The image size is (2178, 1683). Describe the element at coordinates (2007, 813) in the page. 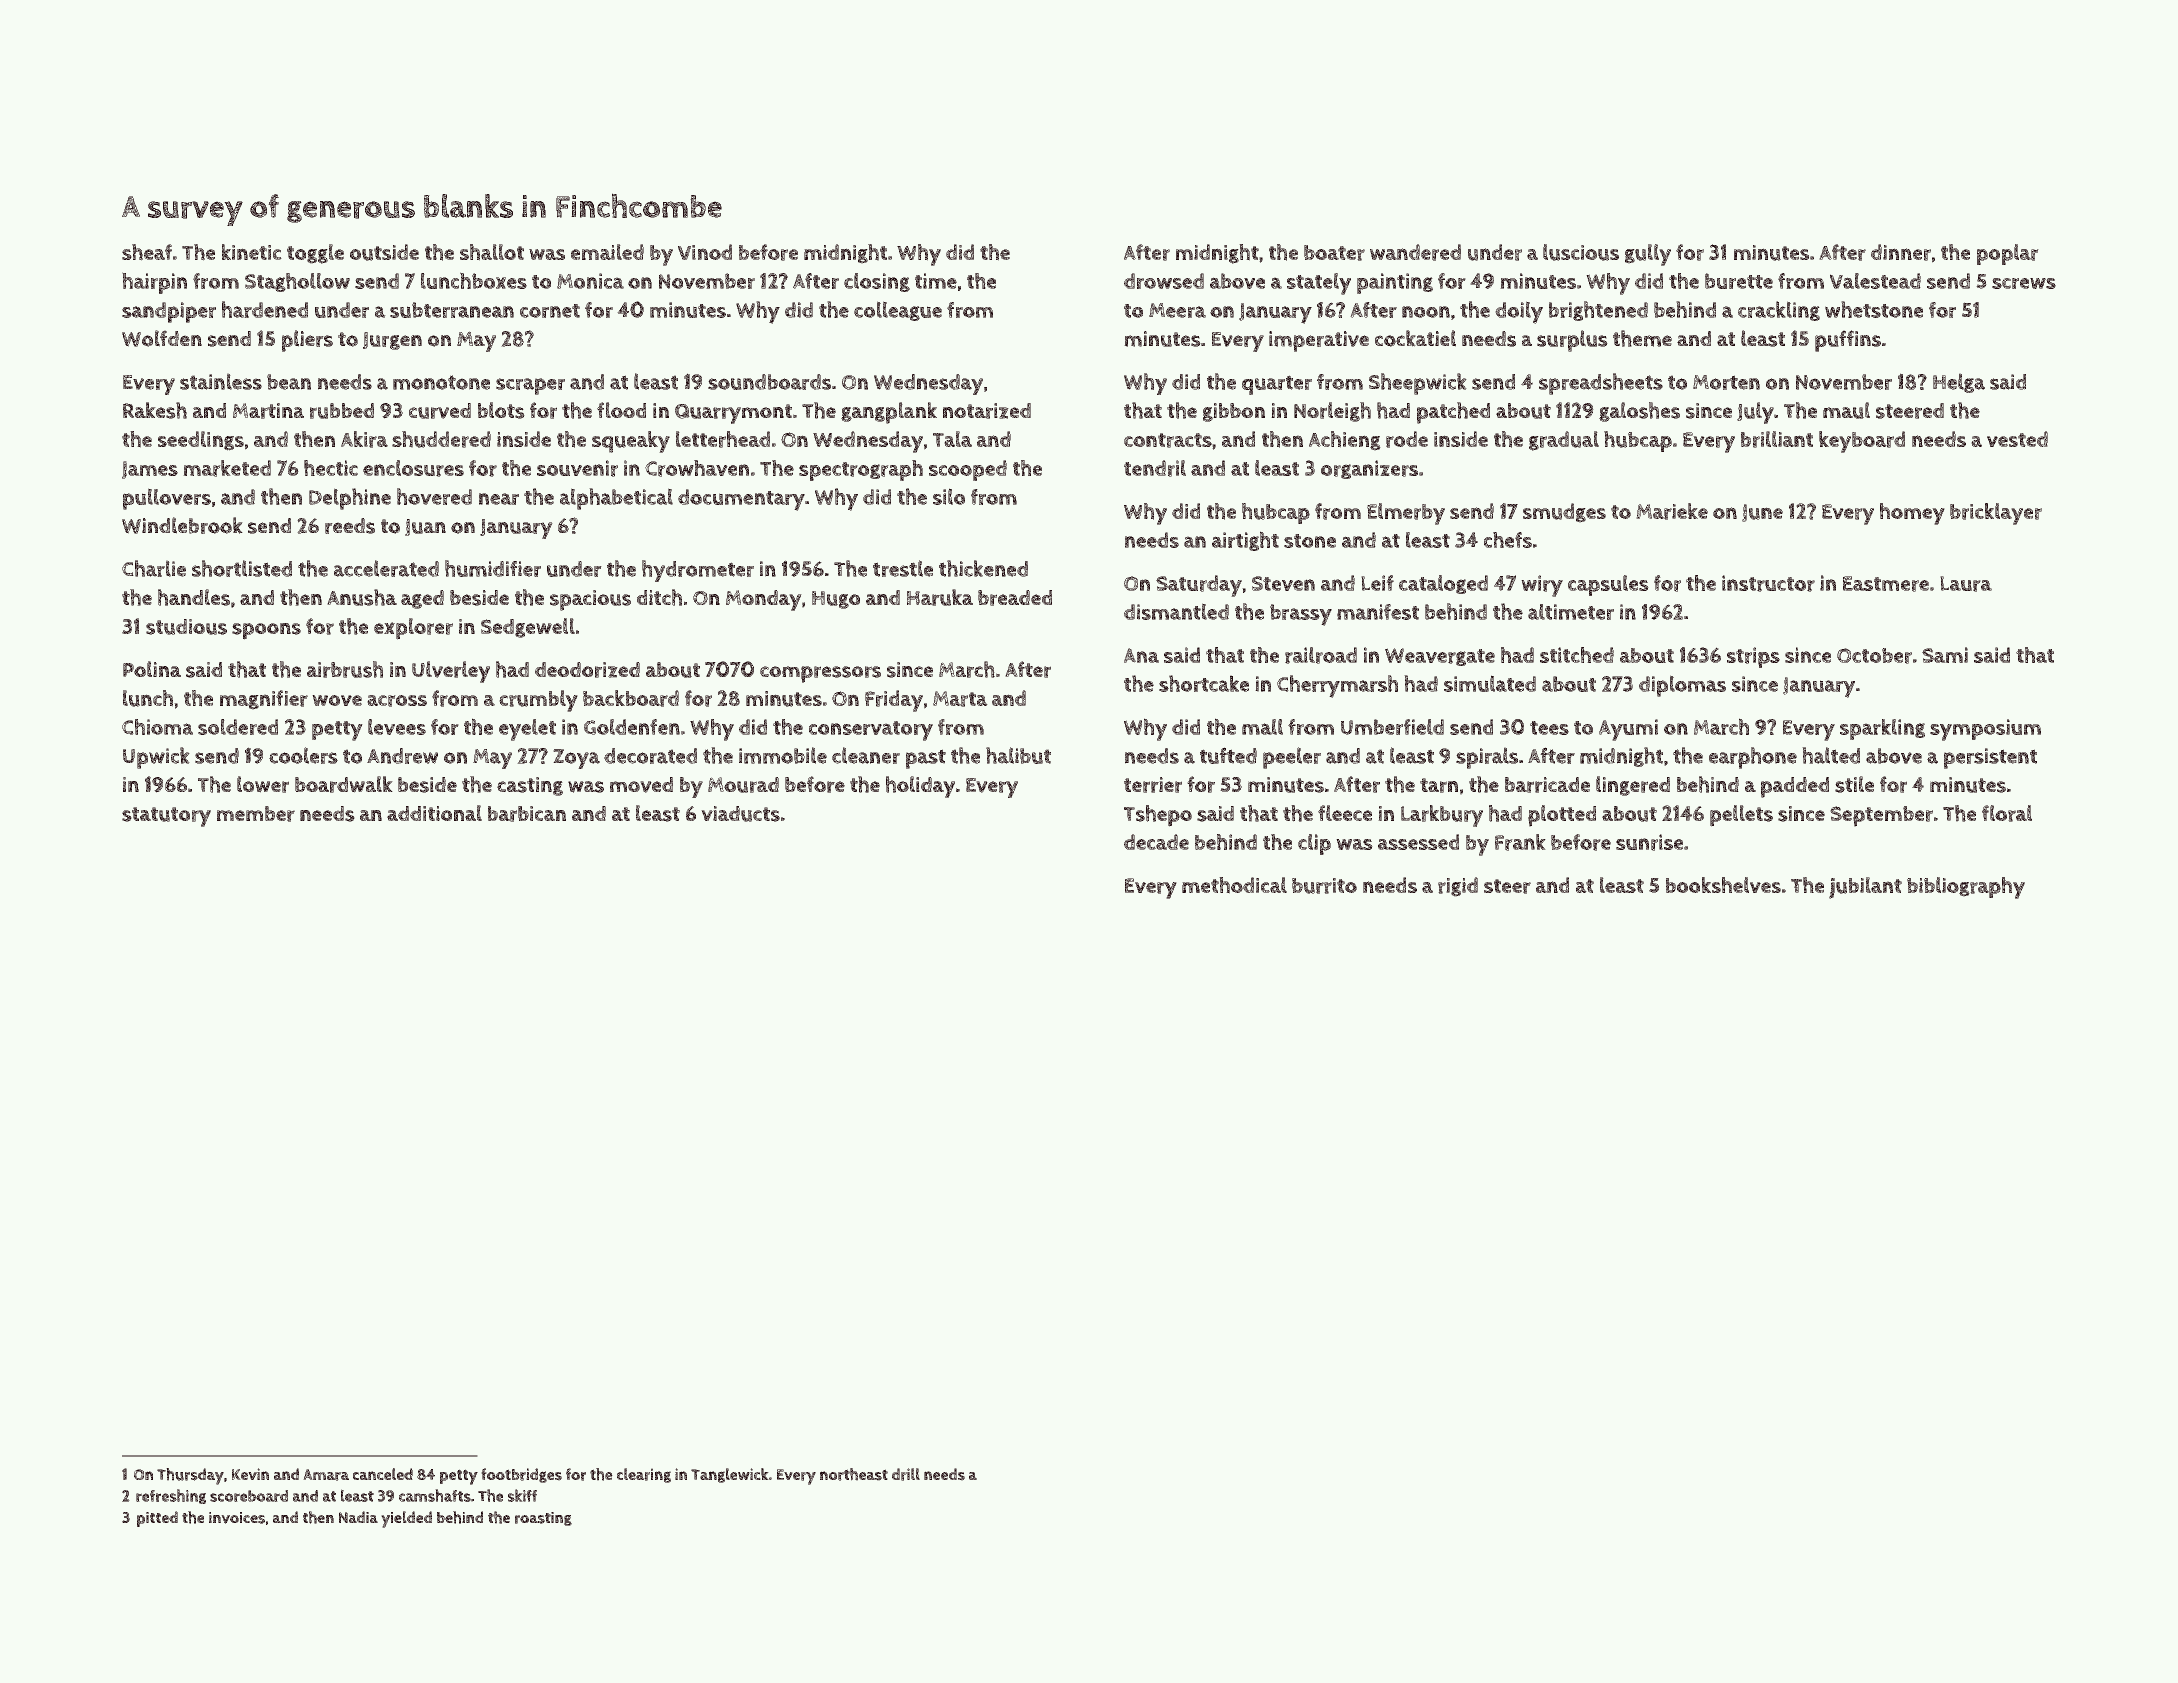

I see `floral` at that location.
